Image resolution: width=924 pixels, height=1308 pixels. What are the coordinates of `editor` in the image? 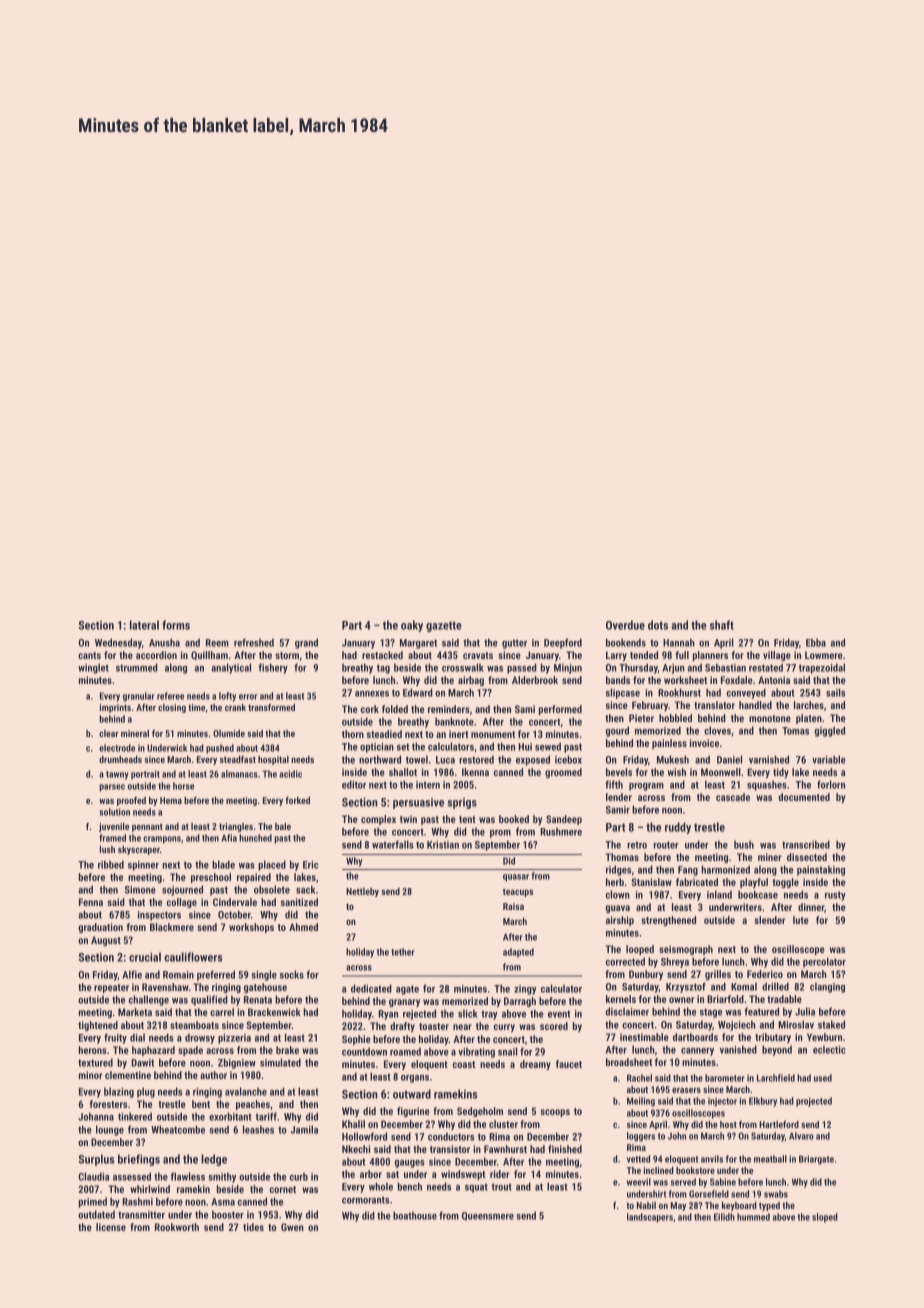 It's located at (354, 784).
